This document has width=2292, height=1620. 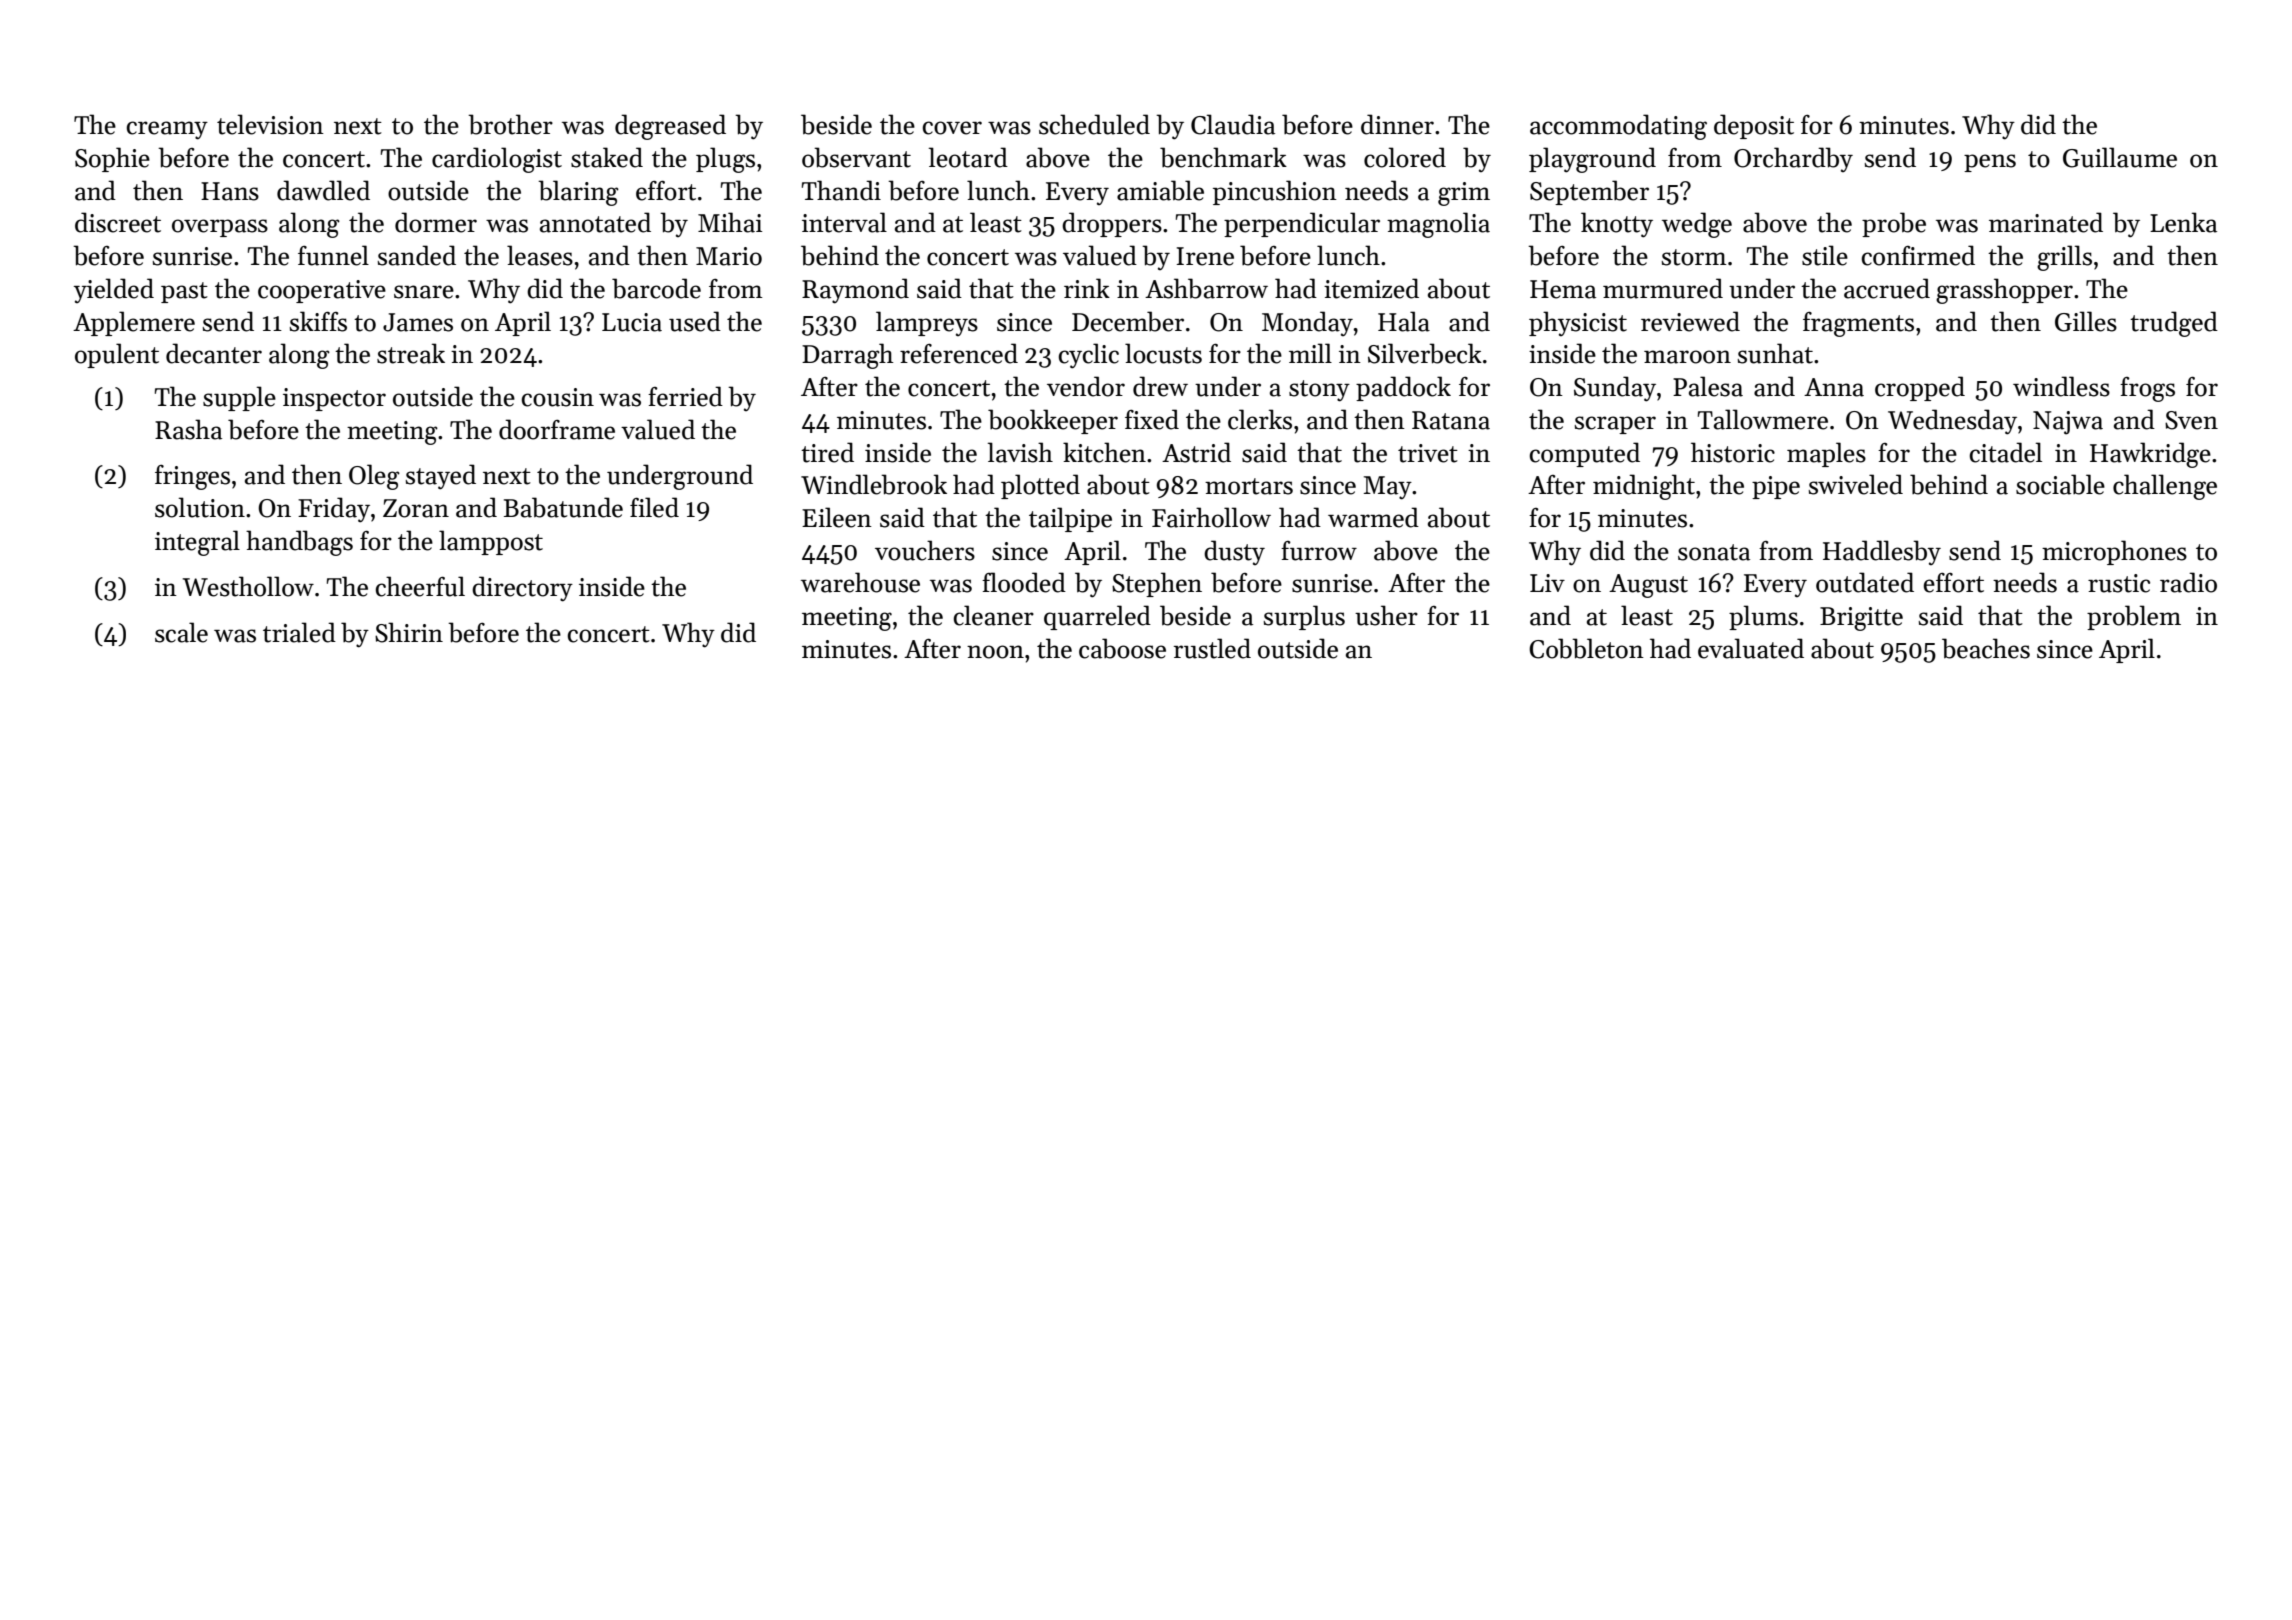 What do you see at coordinates (1196, 452) in the document?
I see `Astrid` at bounding box center [1196, 452].
